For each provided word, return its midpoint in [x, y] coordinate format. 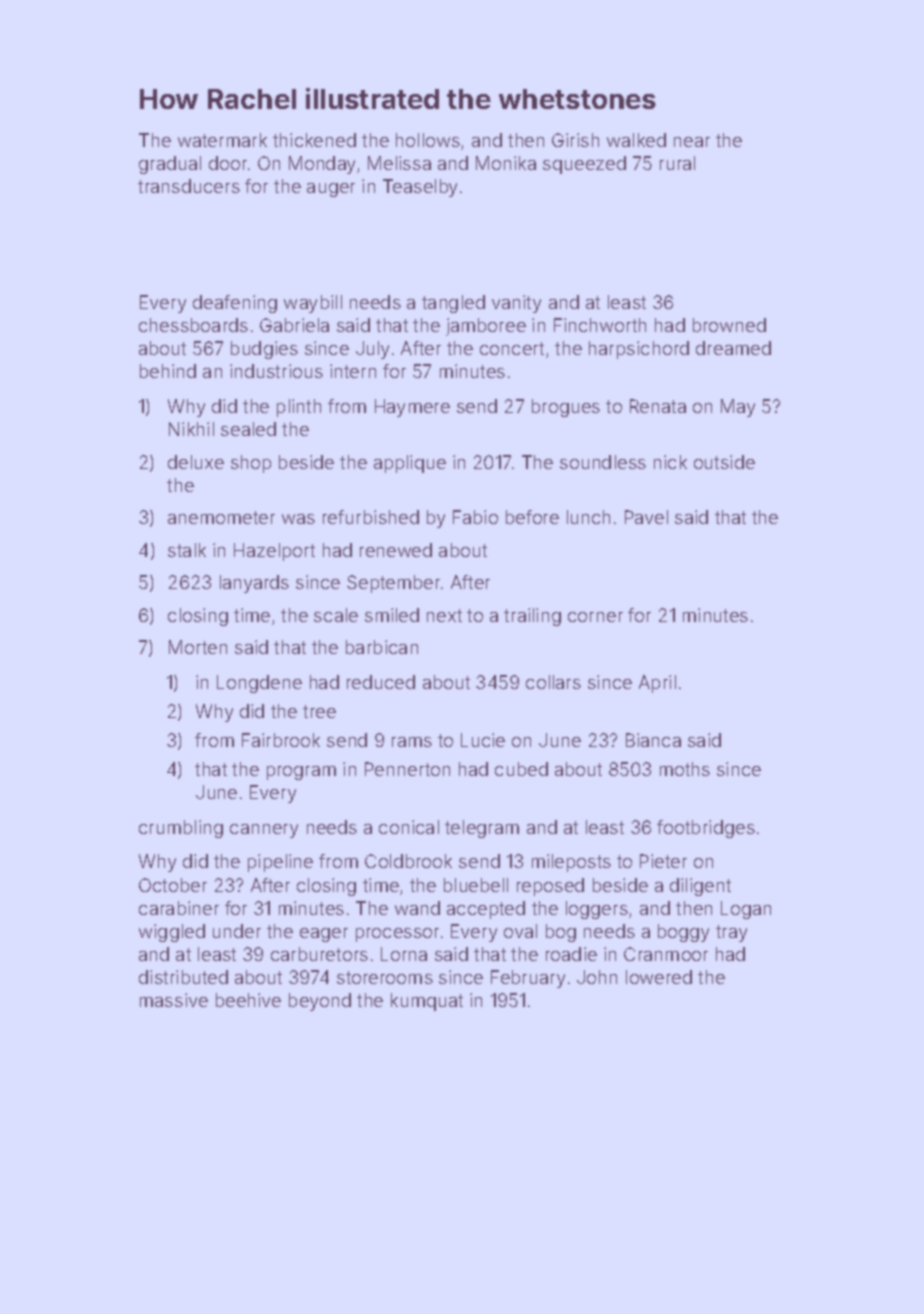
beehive [248, 1000]
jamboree [486, 327]
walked [636, 140]
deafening [235, 304]
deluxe [196, 462]
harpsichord [639, 350]
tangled [453, 304]
